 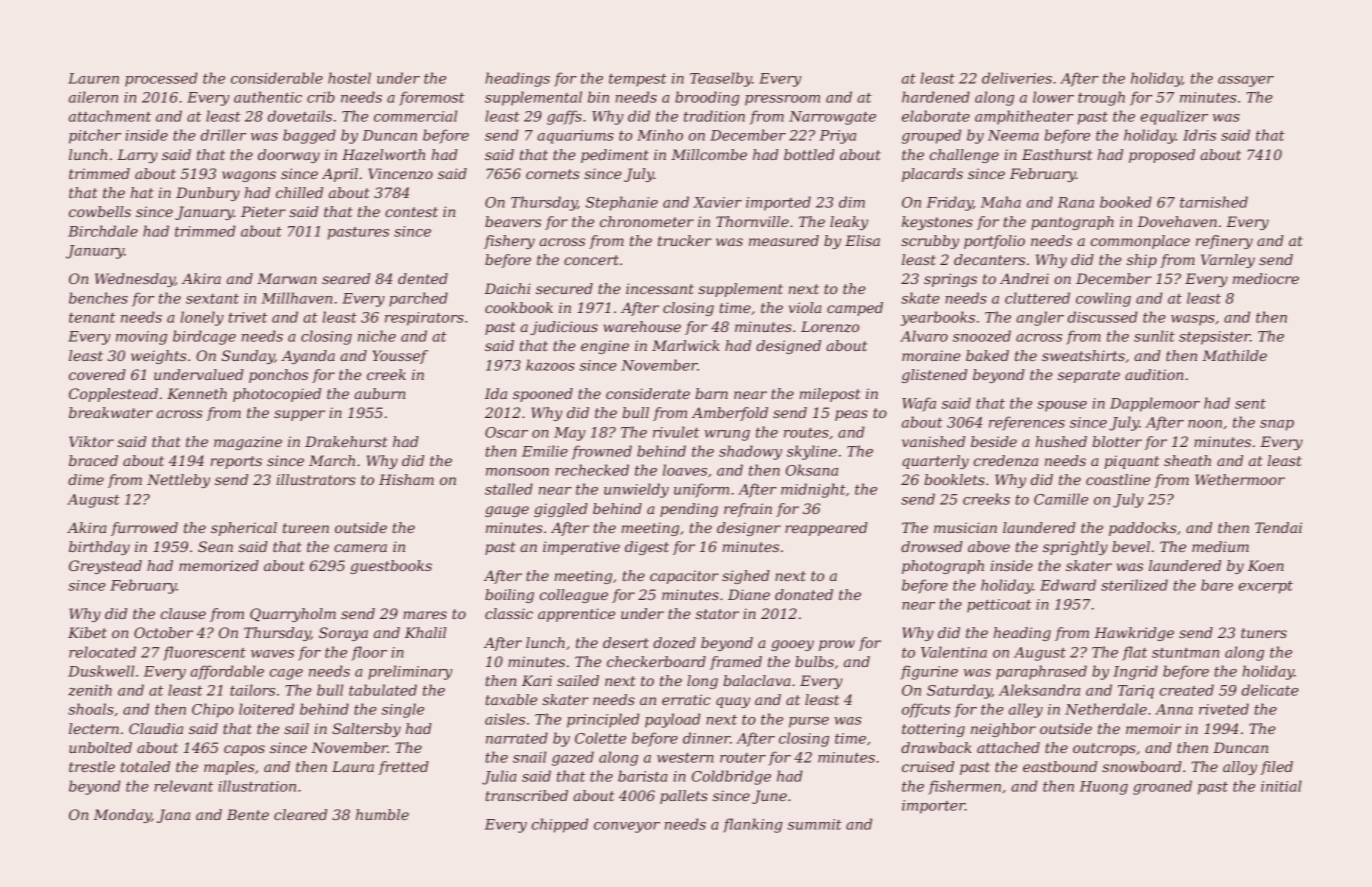 What do you see at coordinates (1024, 117) in the document?
I see `amphitheater` at bounding box center [1024, 117].
